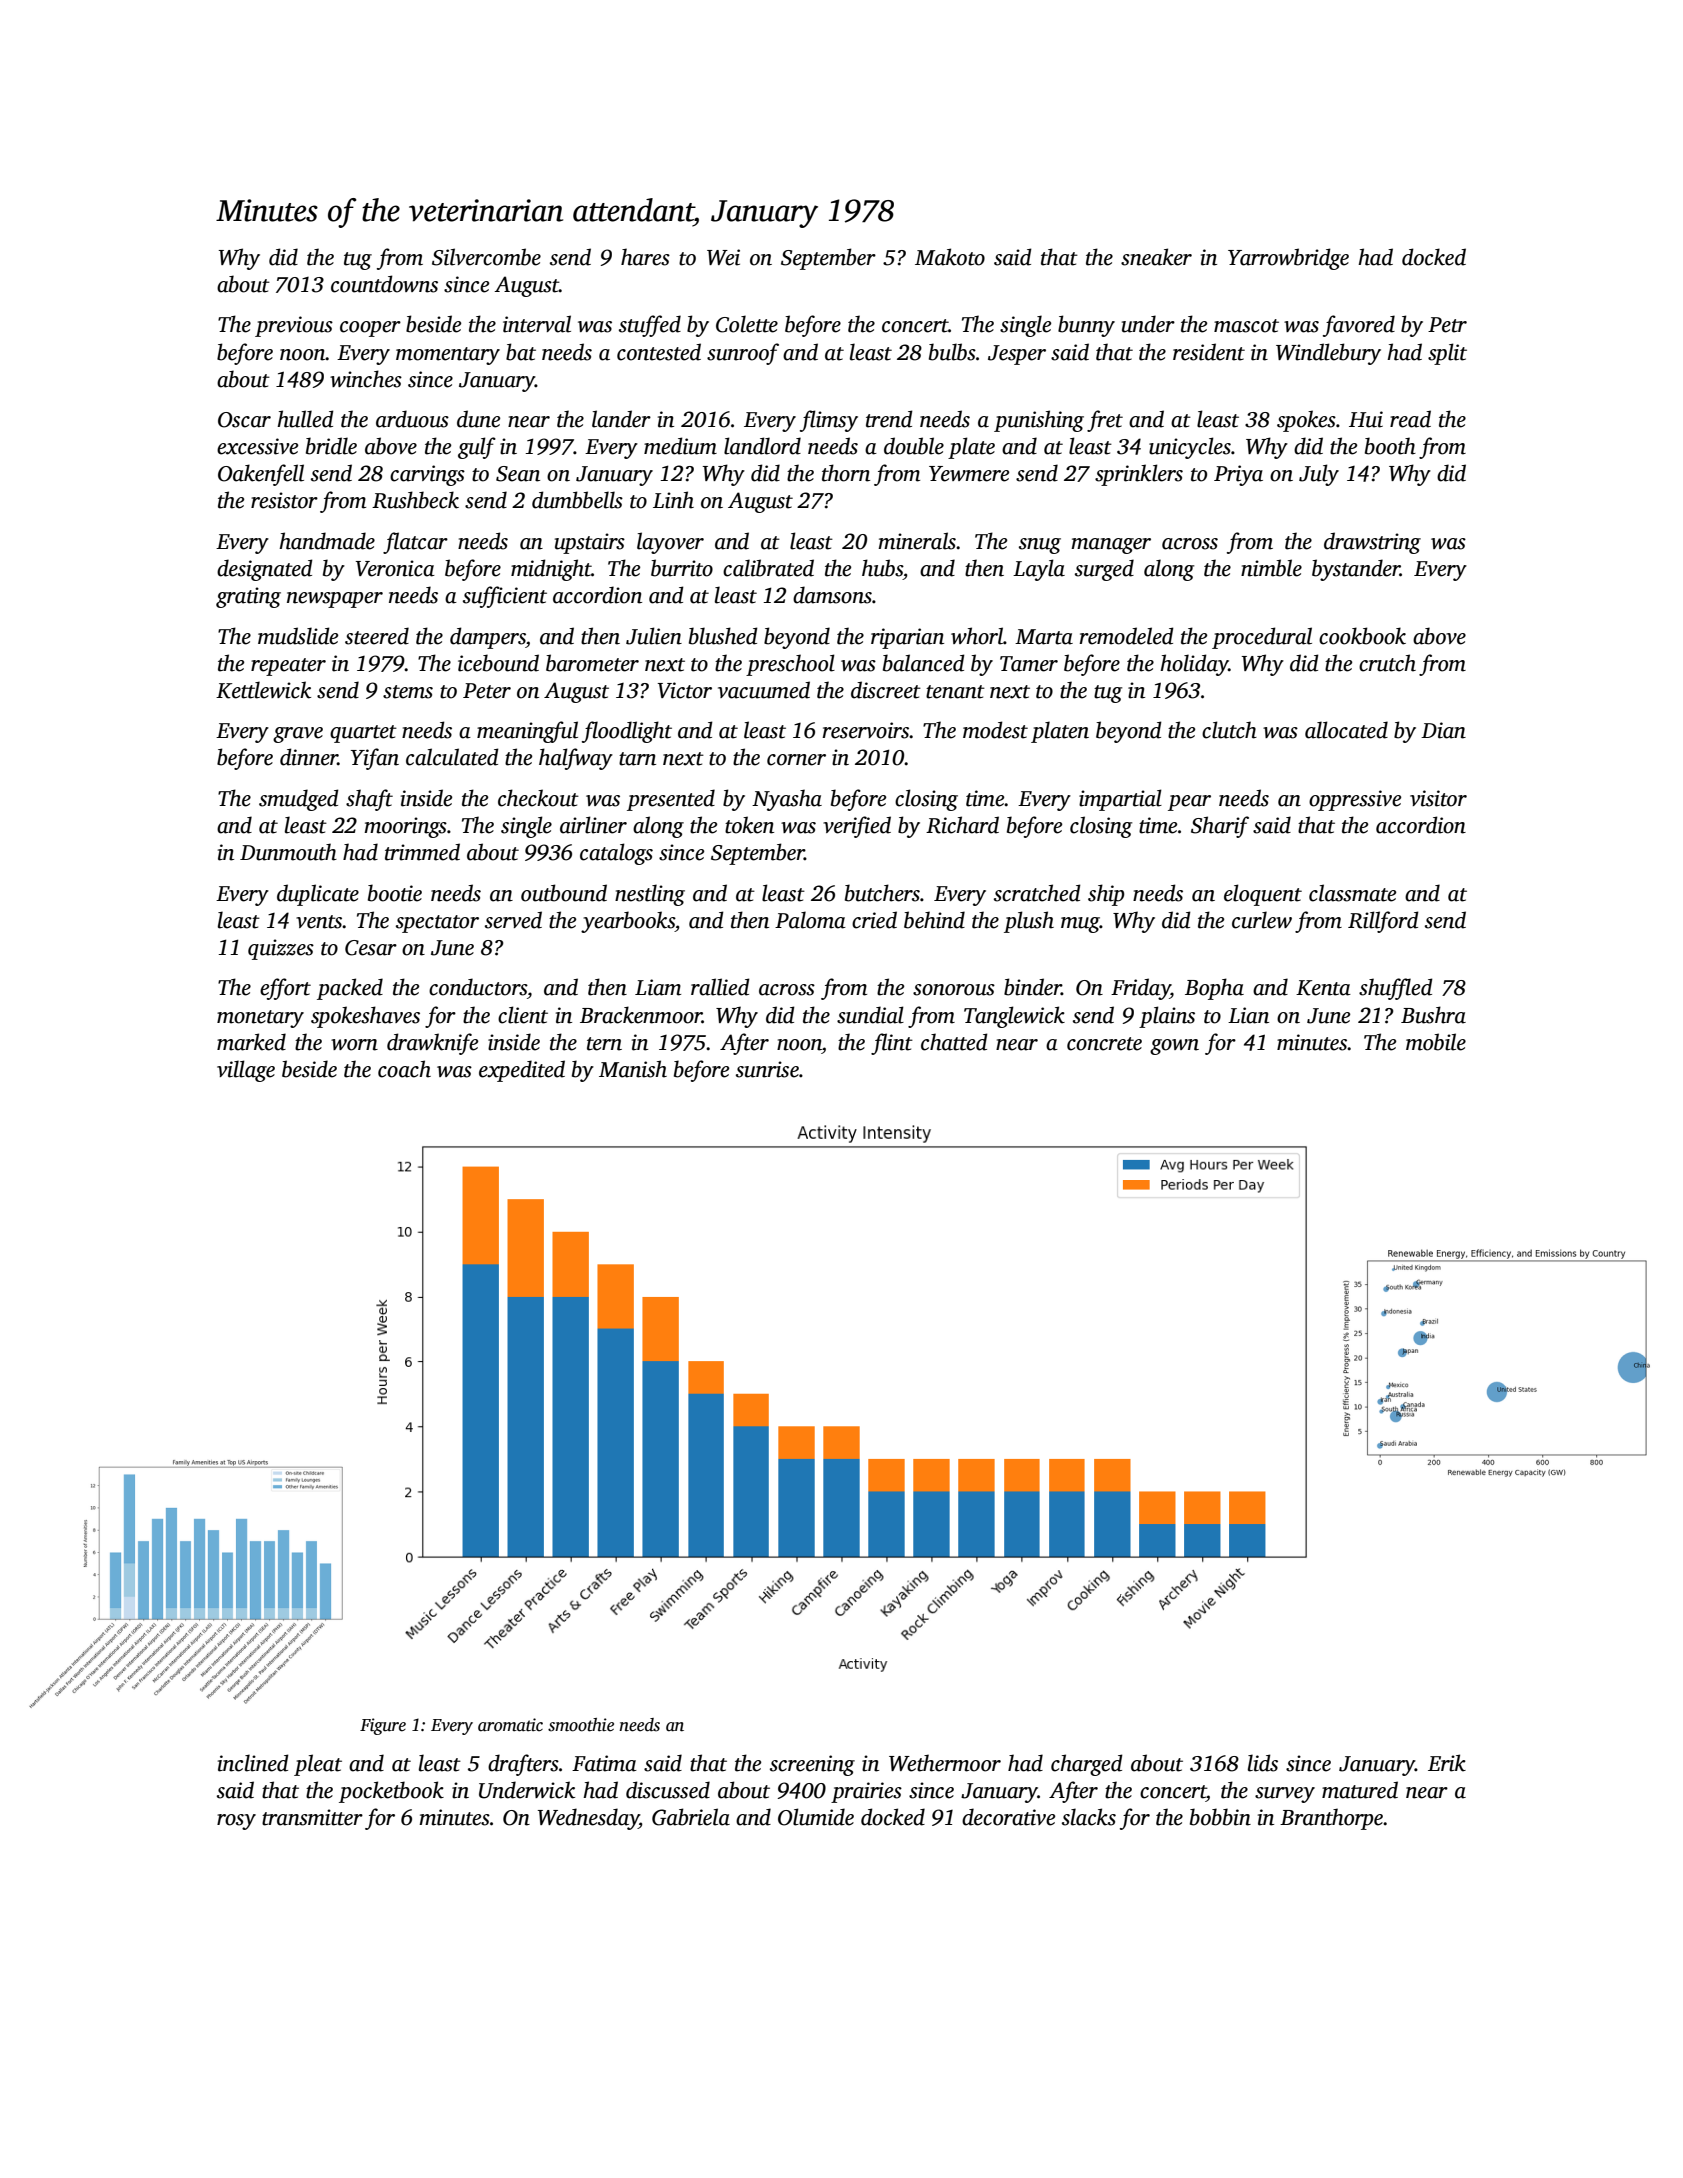 This page has width=1683, height=2178. Describe the element at coordinates (246, 1071) in the page. I see `village` at that location.
